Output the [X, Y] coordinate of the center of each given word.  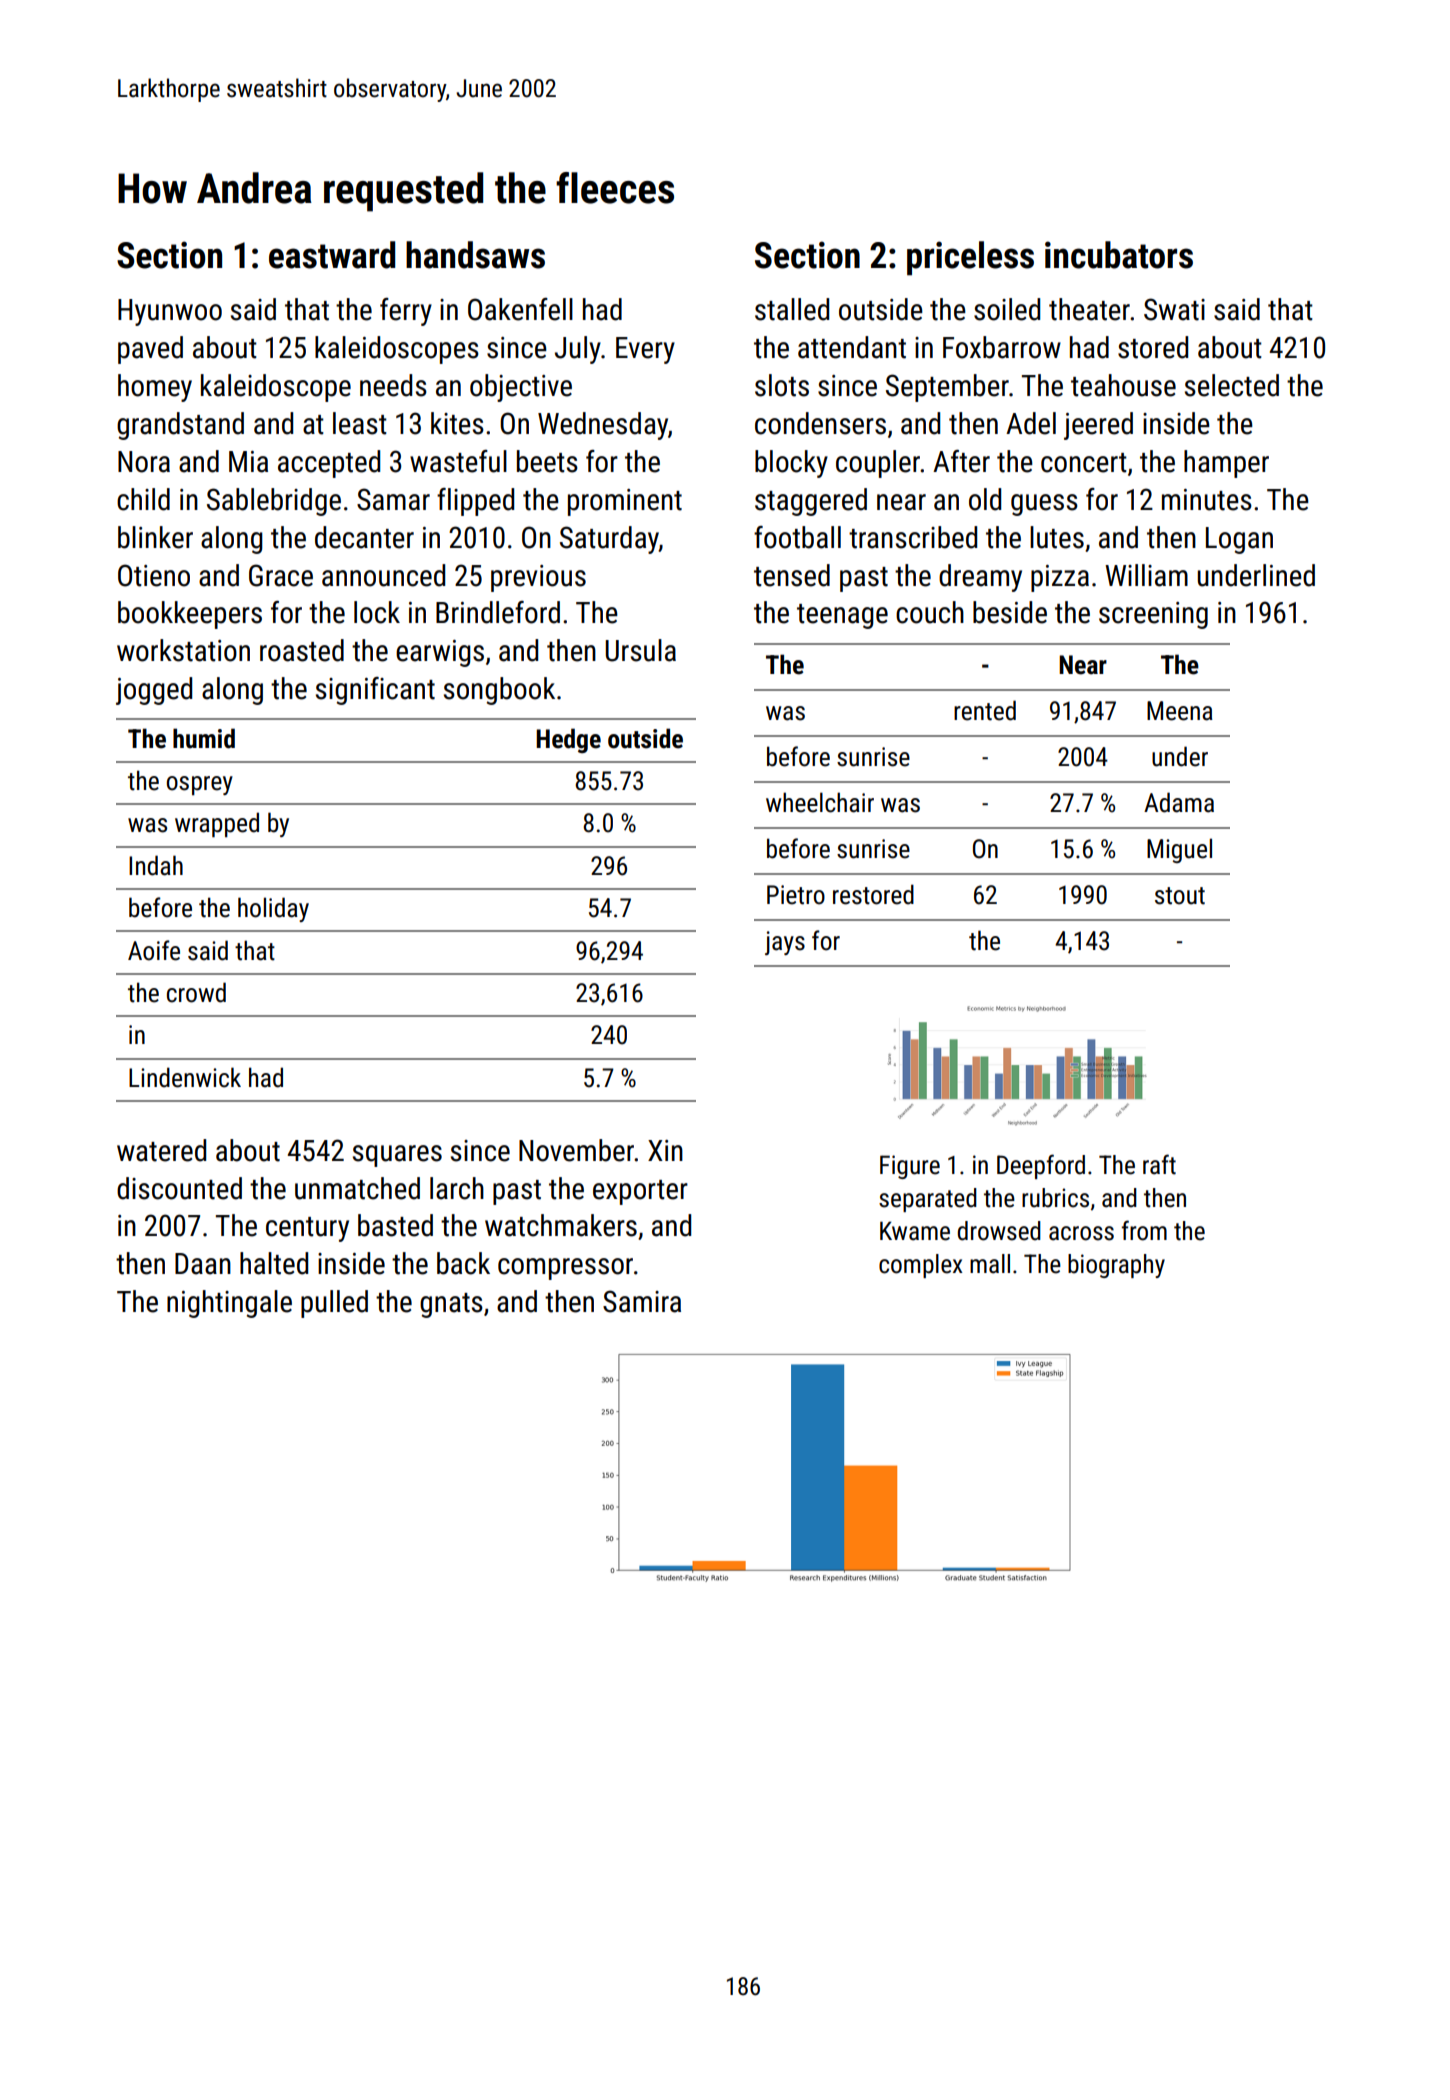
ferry [406, 312]
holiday [273, 909]
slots [782, 385]
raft [1159, 1164]
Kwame [915, 1231]
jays [785, 943]
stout [1180, 896]
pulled [334, 1304]
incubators [1119, 255]
